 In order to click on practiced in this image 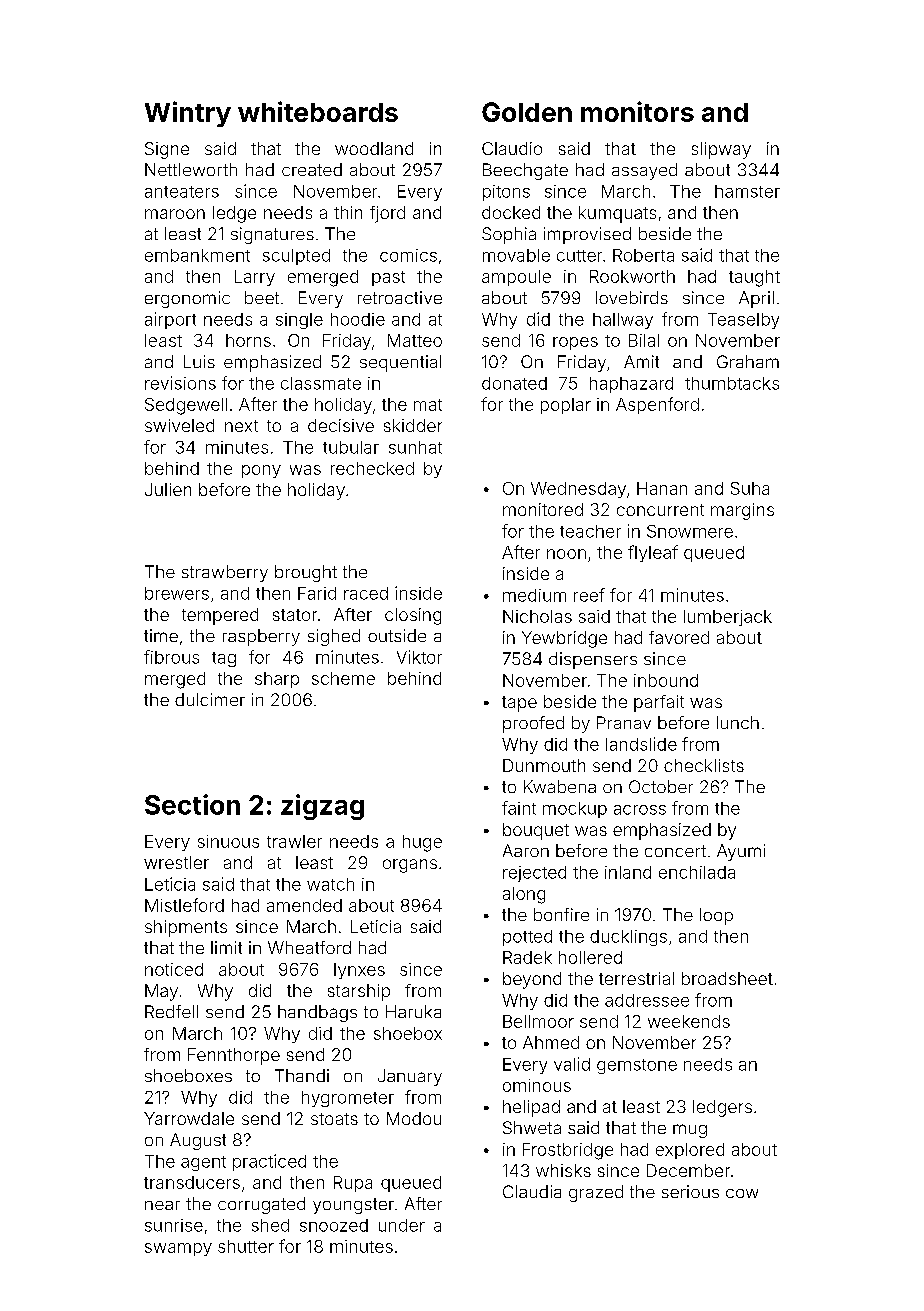, I will do `click(269, 1162)`.
